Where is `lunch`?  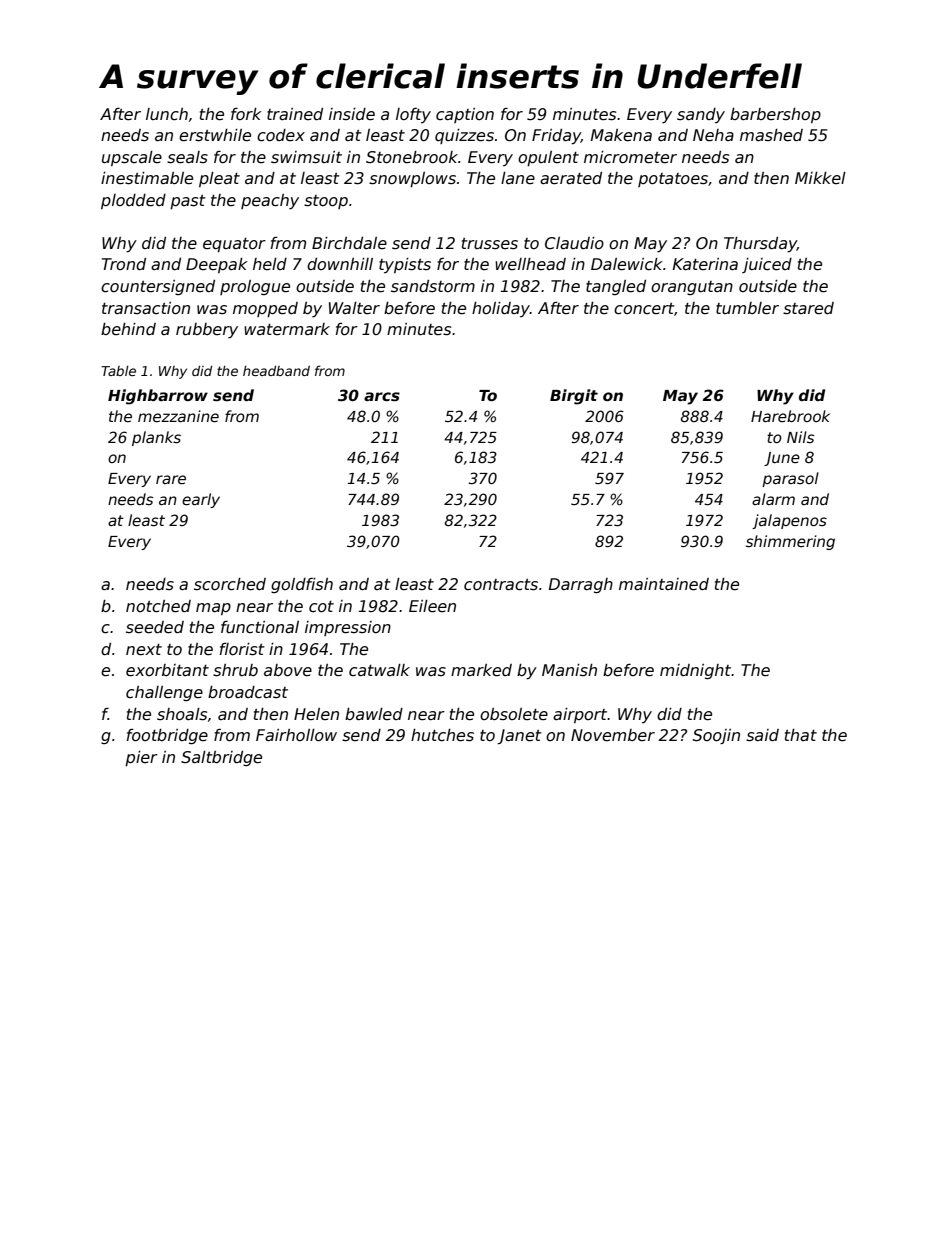 lunch is located at coordinates (167, 114).
